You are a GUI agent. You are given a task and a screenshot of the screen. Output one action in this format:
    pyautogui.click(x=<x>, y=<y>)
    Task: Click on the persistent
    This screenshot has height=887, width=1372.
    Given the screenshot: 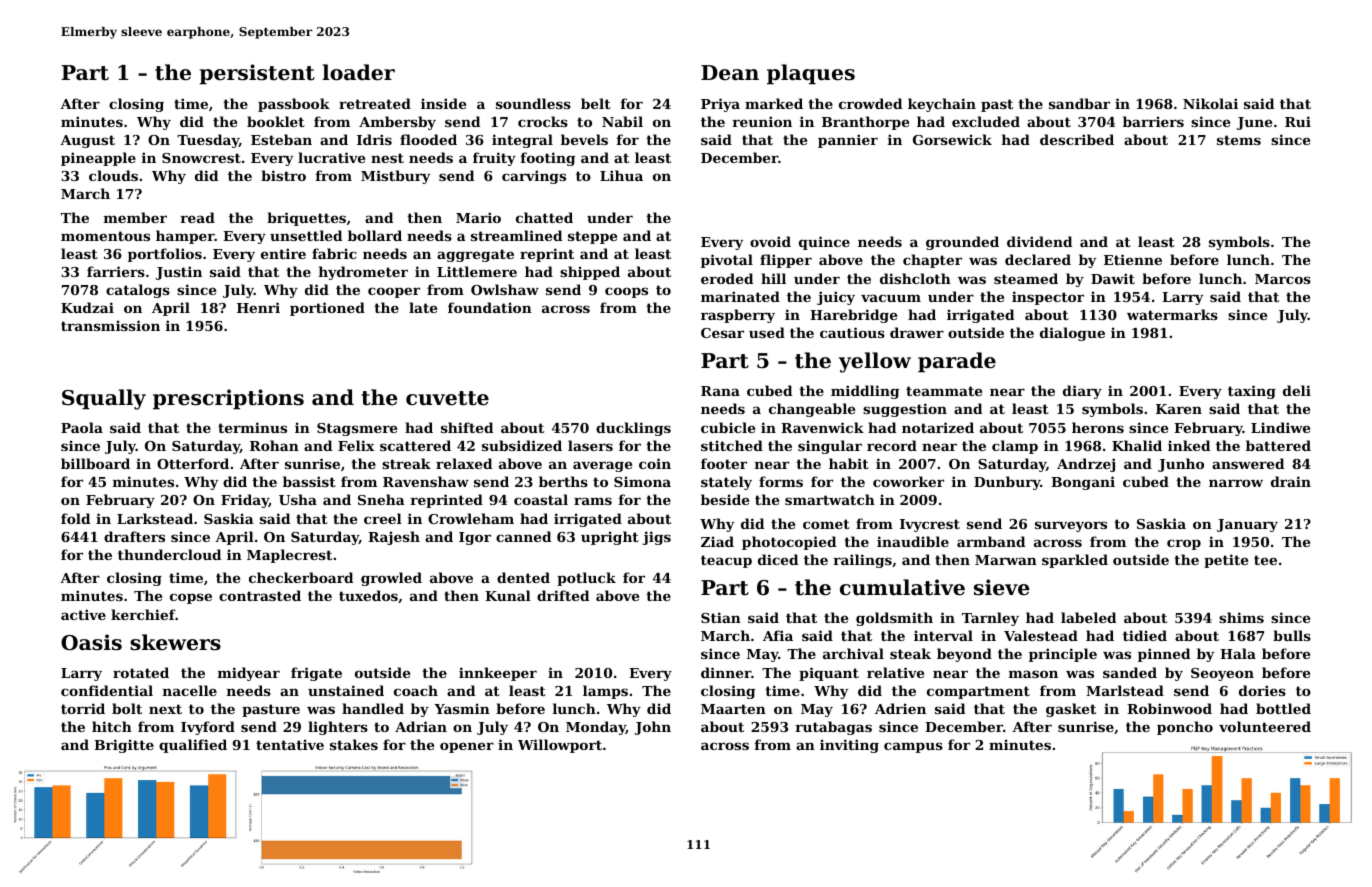 What is the action you would take?
    pyautogui.click(x=257, y=74)
